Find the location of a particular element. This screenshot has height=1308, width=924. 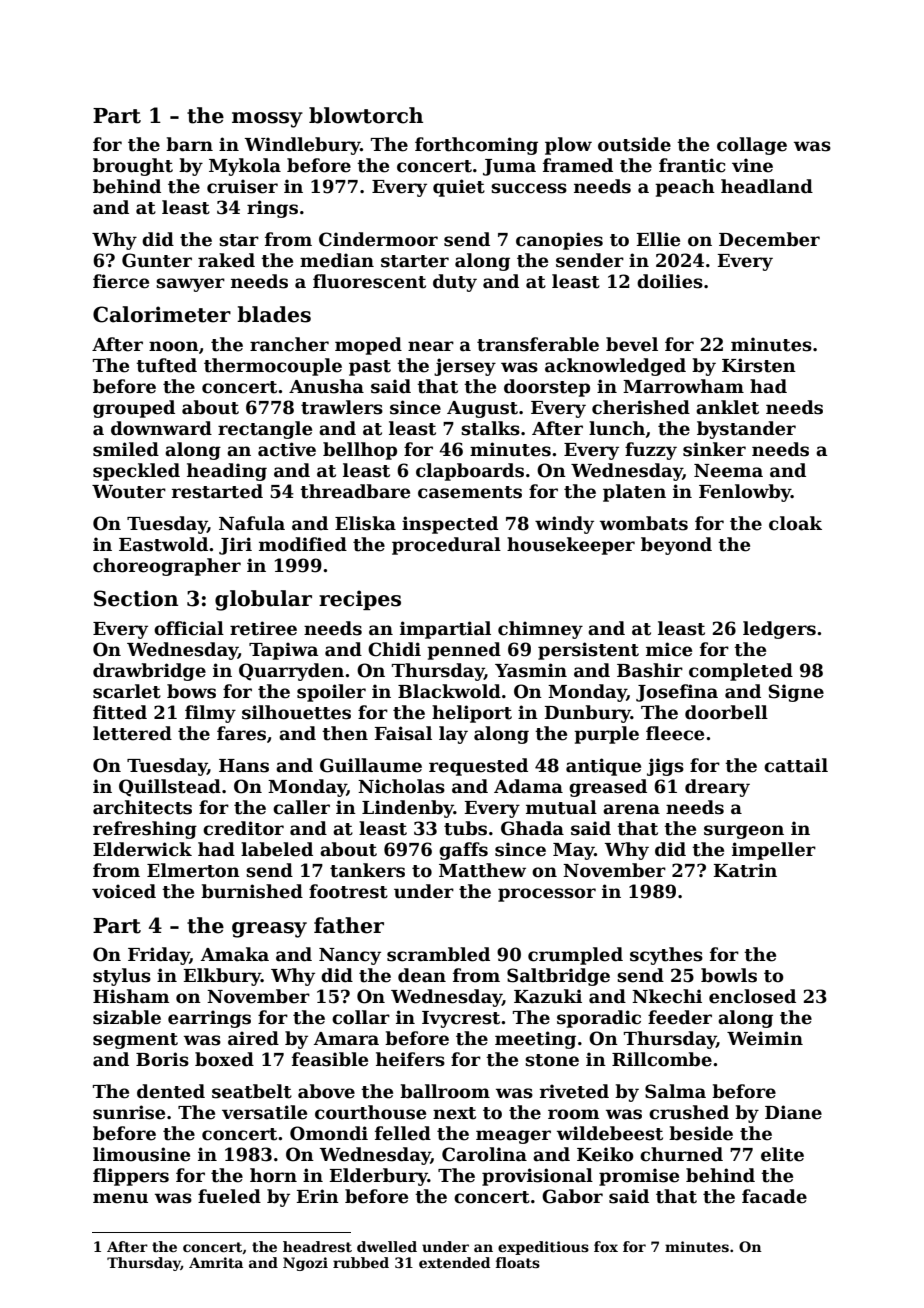

elite is located at coordinates (782, 1154).
